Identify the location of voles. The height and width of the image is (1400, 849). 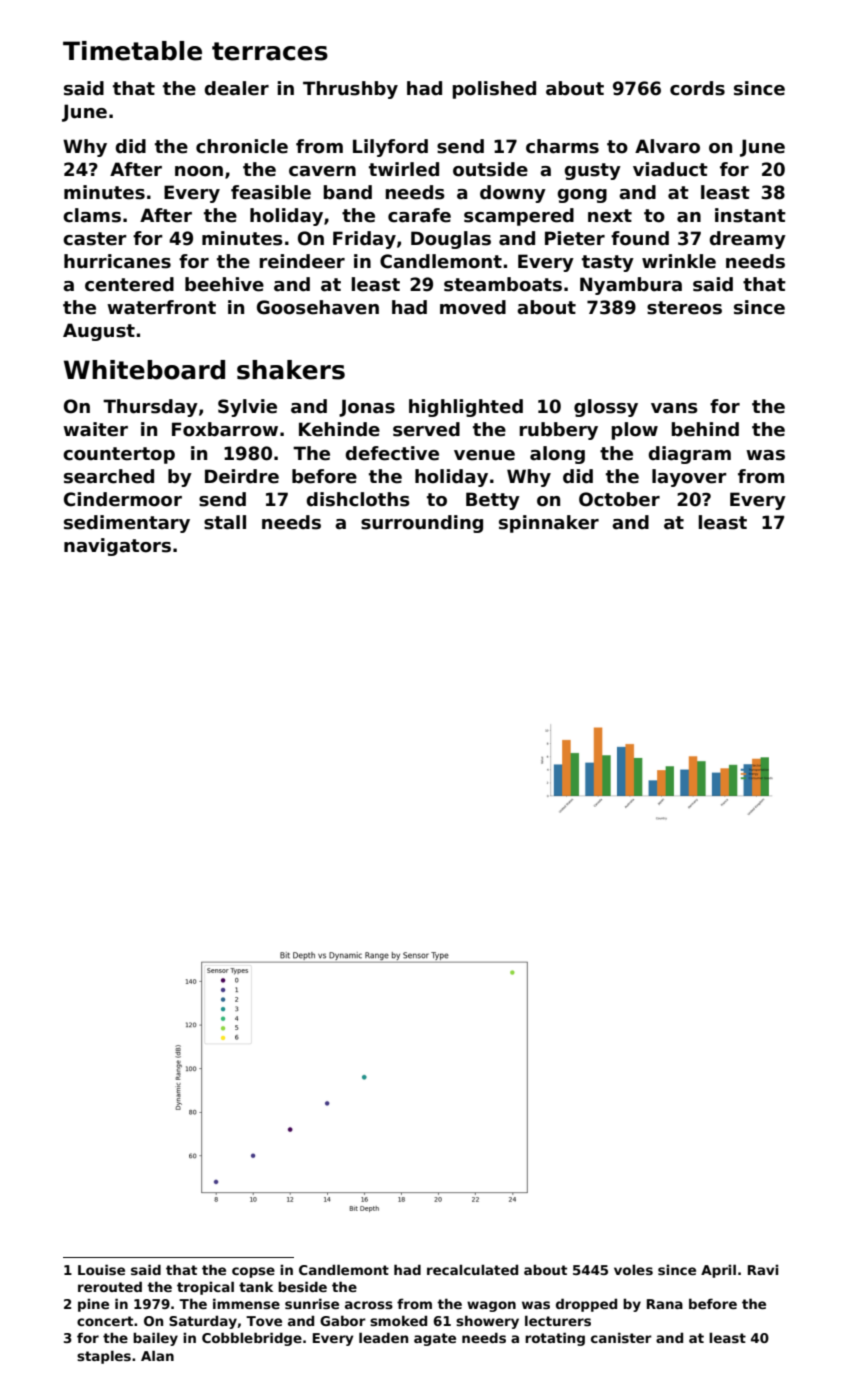
(633, 1269).
